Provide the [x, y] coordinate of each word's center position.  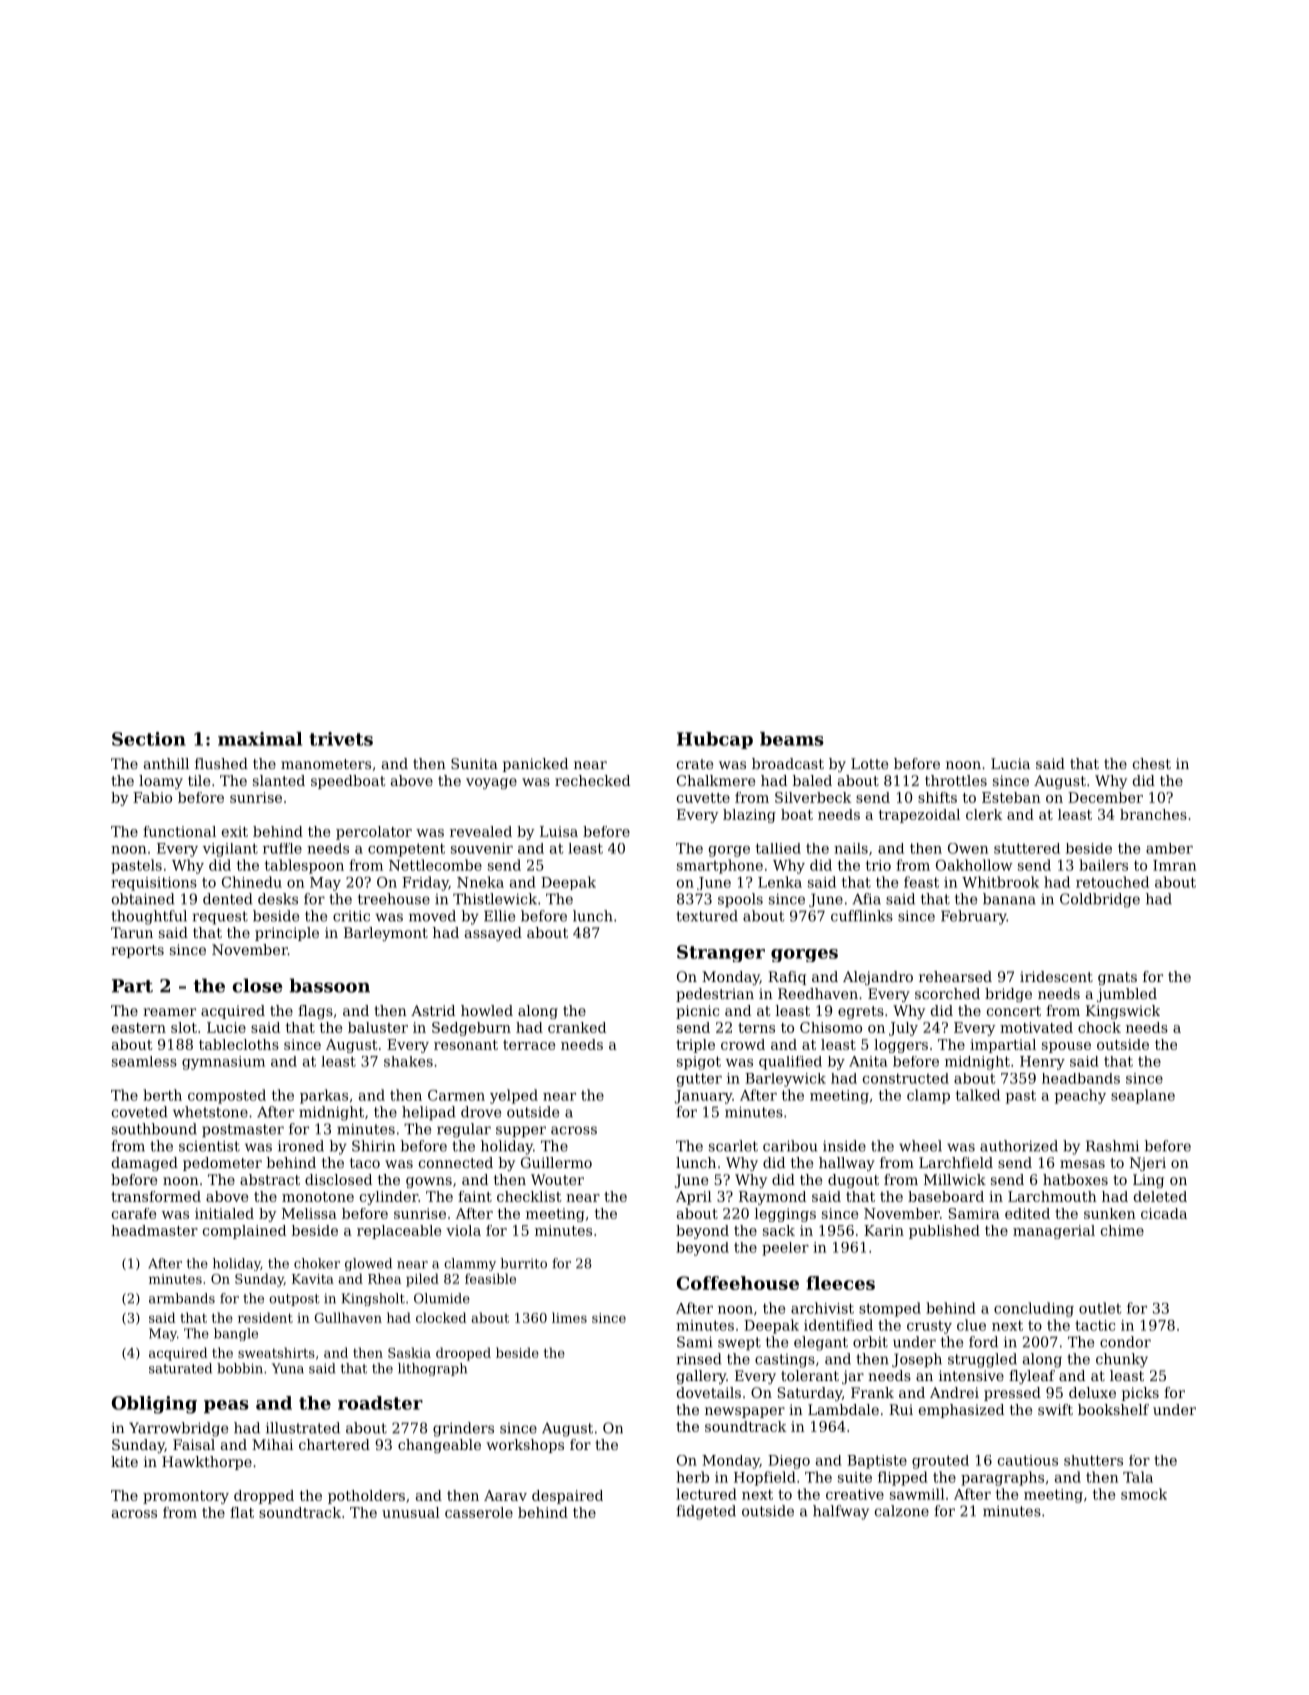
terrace [529, 1045]
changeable [439, 1446]
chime [1122, 1230]
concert [1014, 1011]
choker [317, 1263]
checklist [529, 1196]
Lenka [780, 882]
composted [227, 1096]
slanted [279, 780]
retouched [1112, 882]
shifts [937, 797]
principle [287, 934]
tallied [778, 848]
